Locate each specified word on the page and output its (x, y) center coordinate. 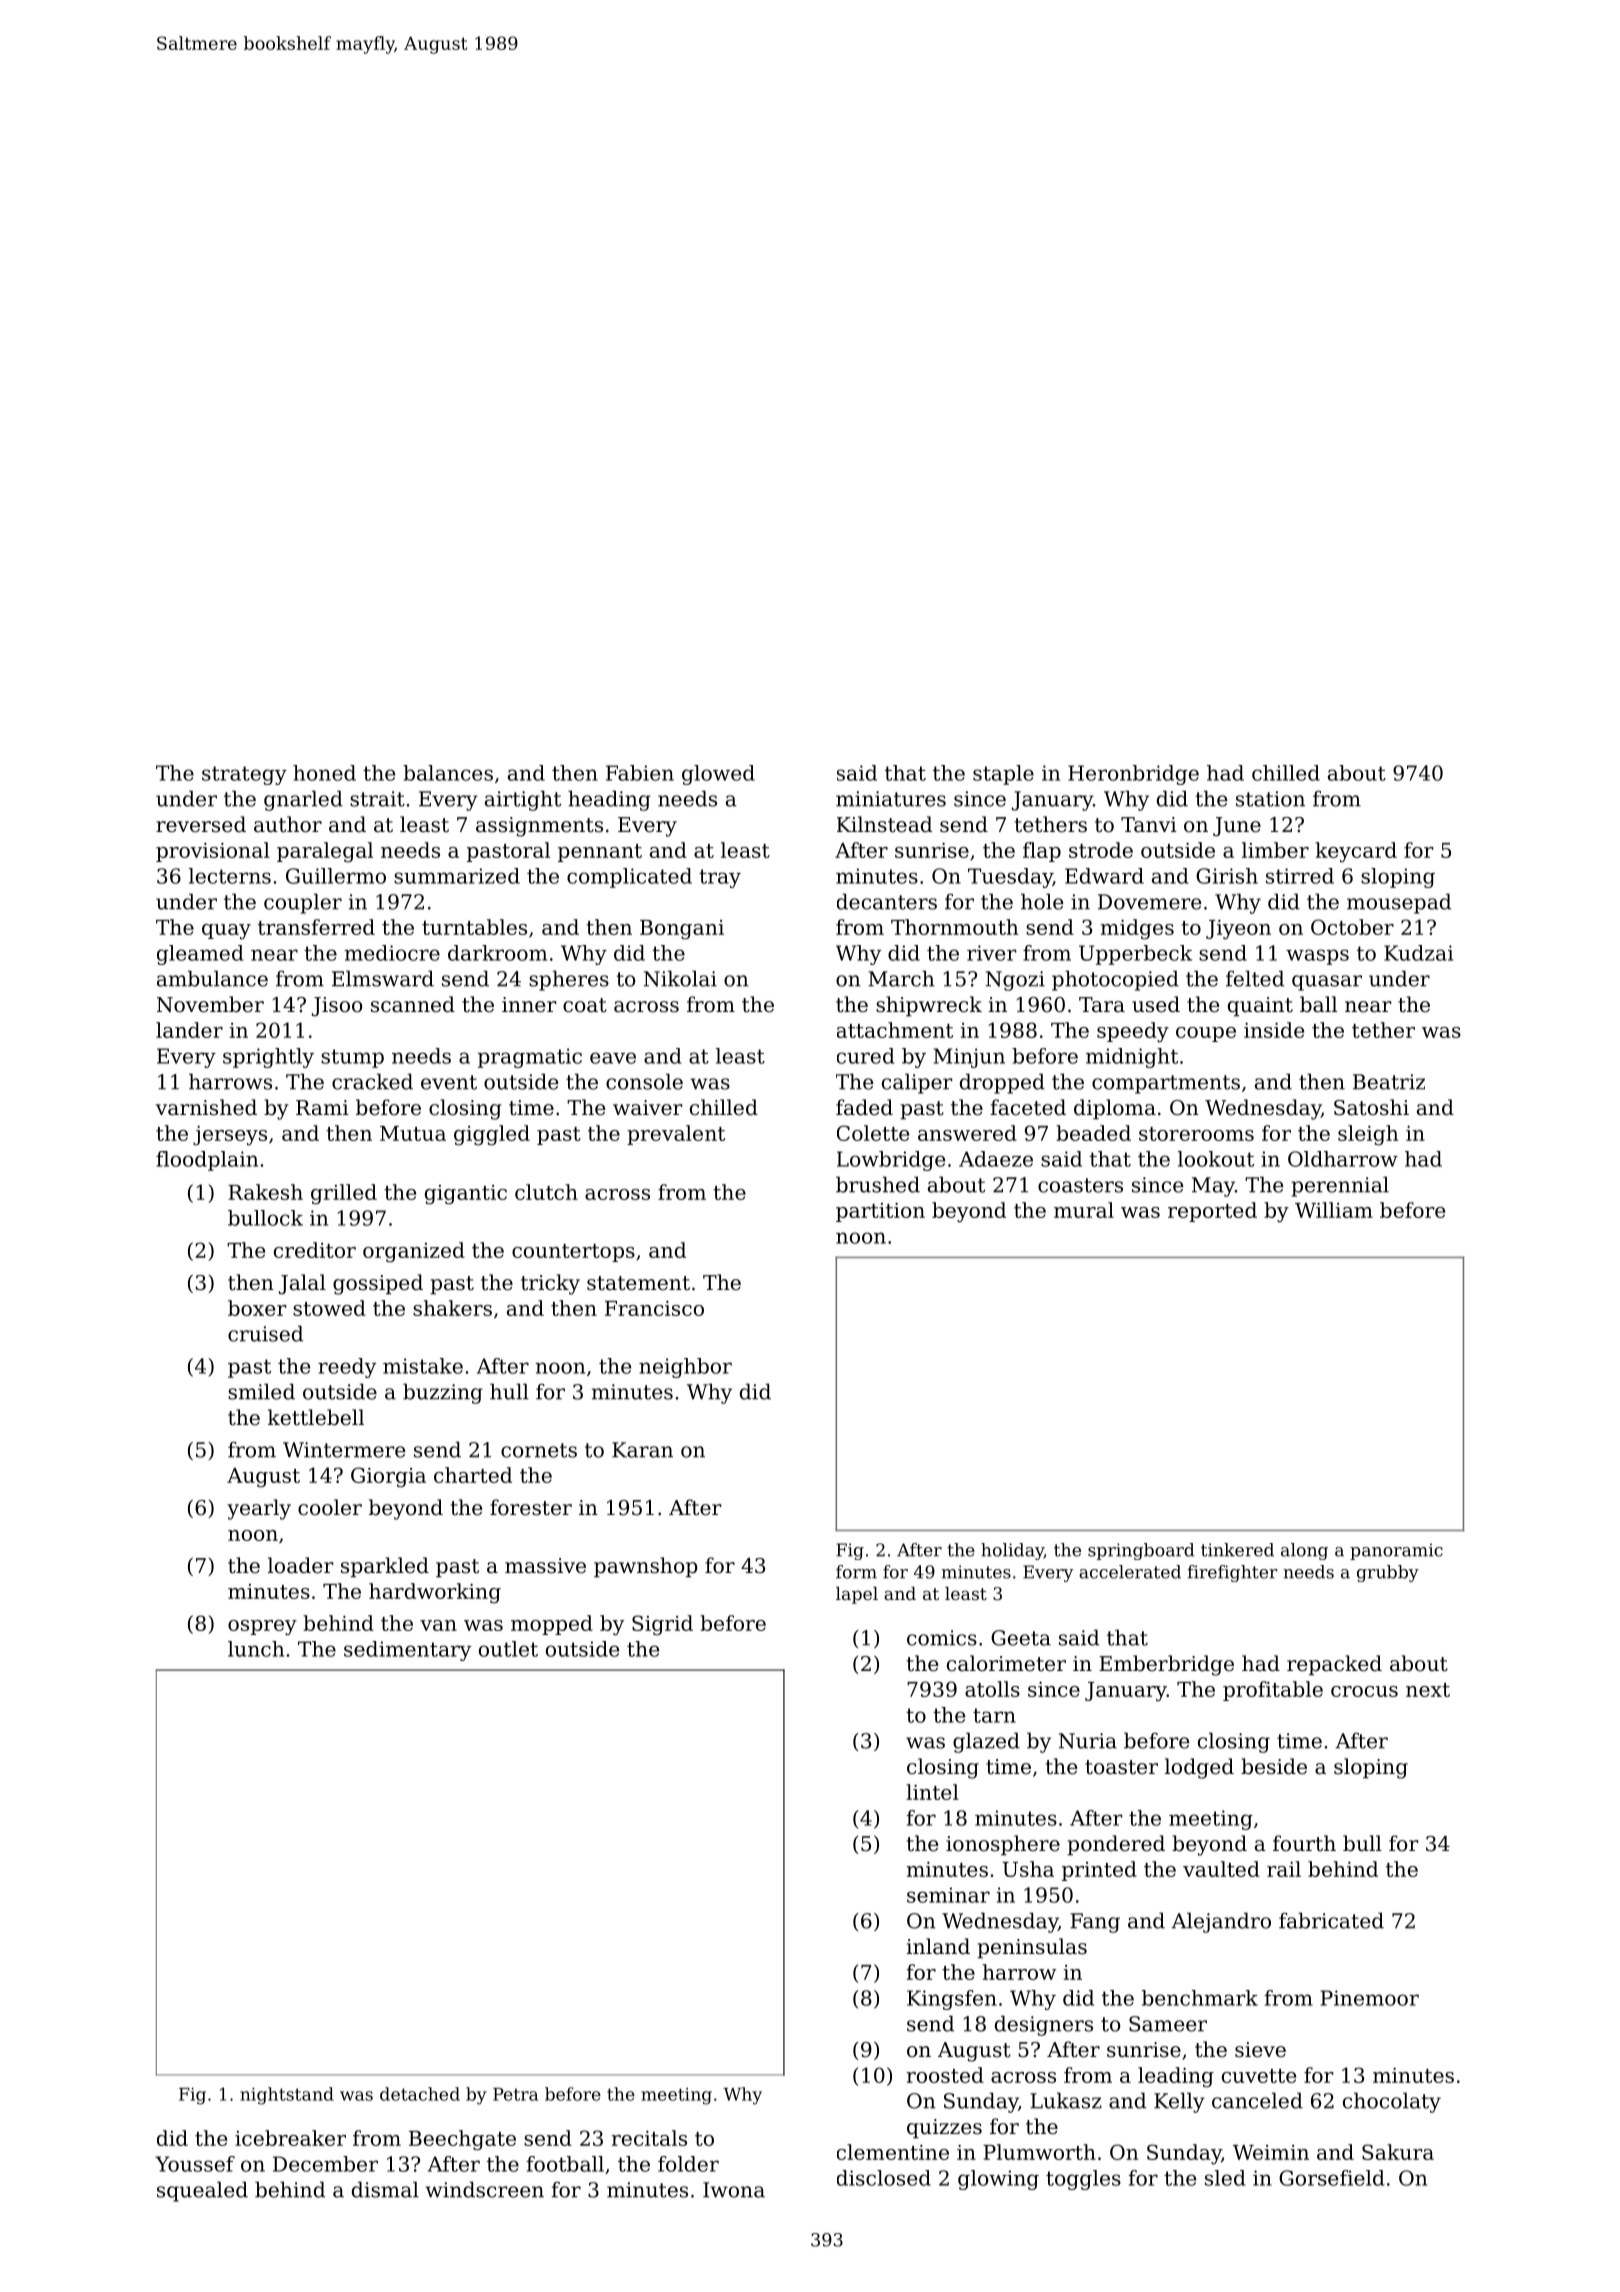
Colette (873, 1133)
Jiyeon (1238, 930)
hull (509, 1391)
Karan (642, 1450)
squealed (202, 2191)
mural (1084, 1210)
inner (529, 1005)
